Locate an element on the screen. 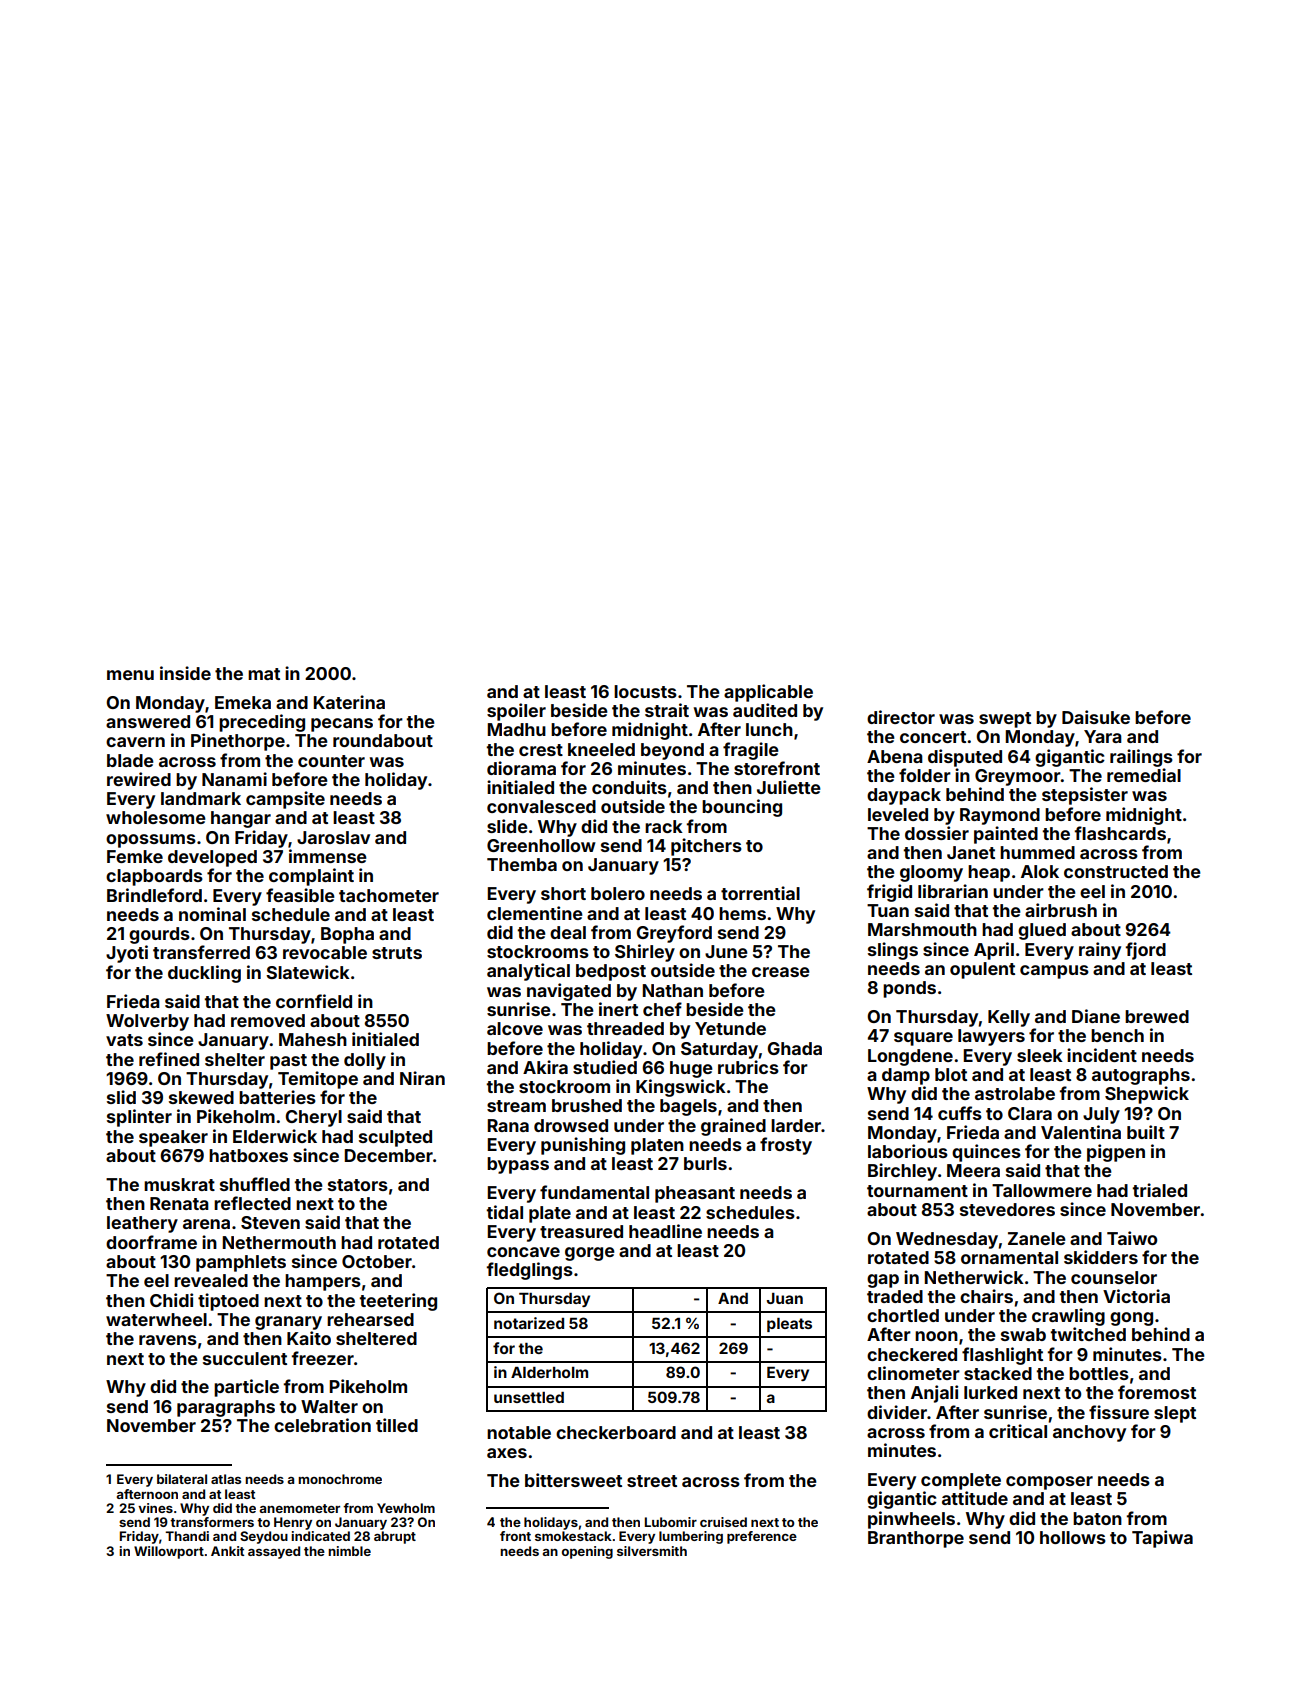 This screenshot has height=1699, width=1313. spoiler is located at coordinates (516, 712).
